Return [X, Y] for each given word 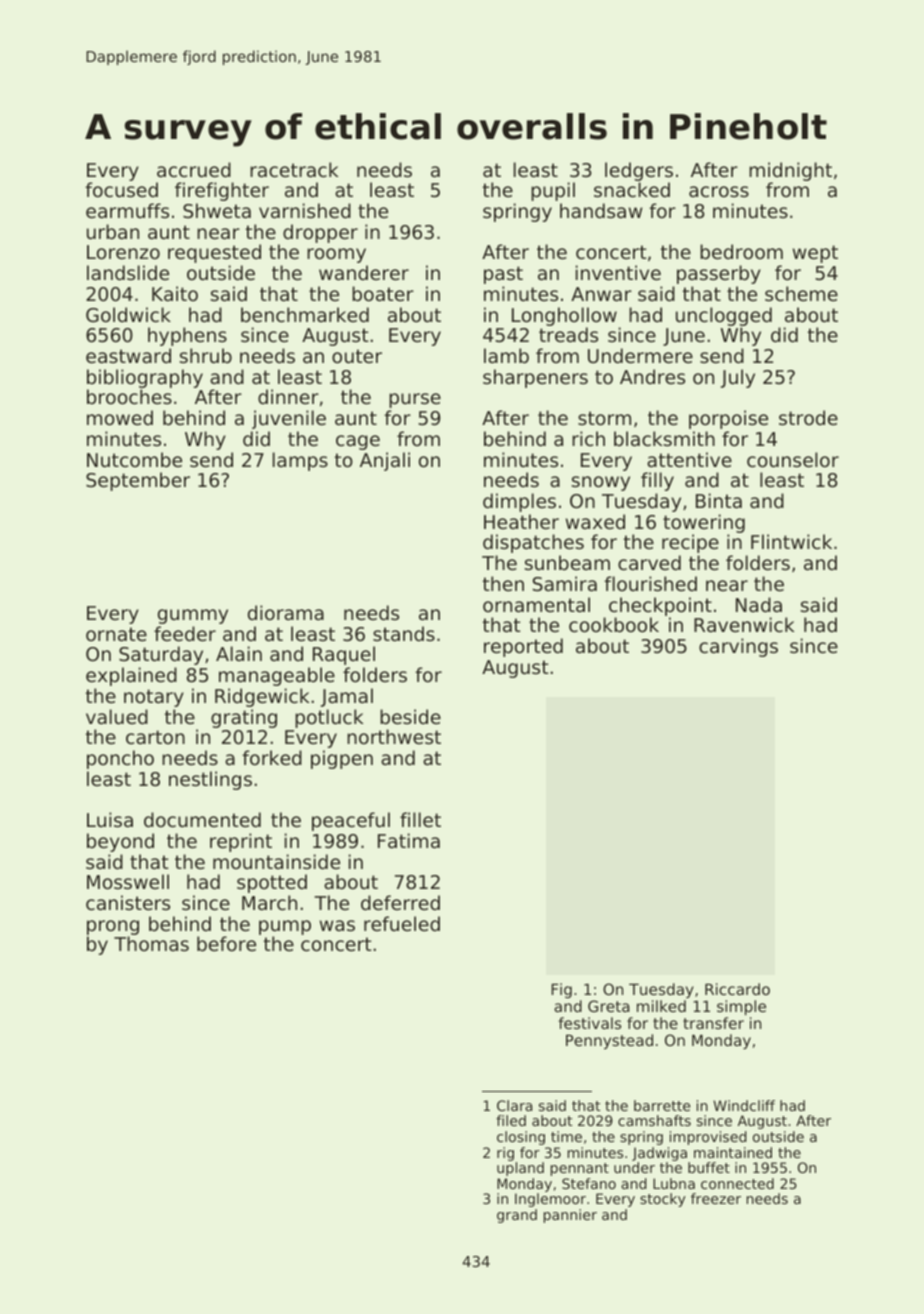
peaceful [351, 821]
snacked [632, 189]
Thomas [151, 943]
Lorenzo [123, 252]
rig [505, 1154]
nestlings [210, 780]
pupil [553, 191]
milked [661, 1006]
